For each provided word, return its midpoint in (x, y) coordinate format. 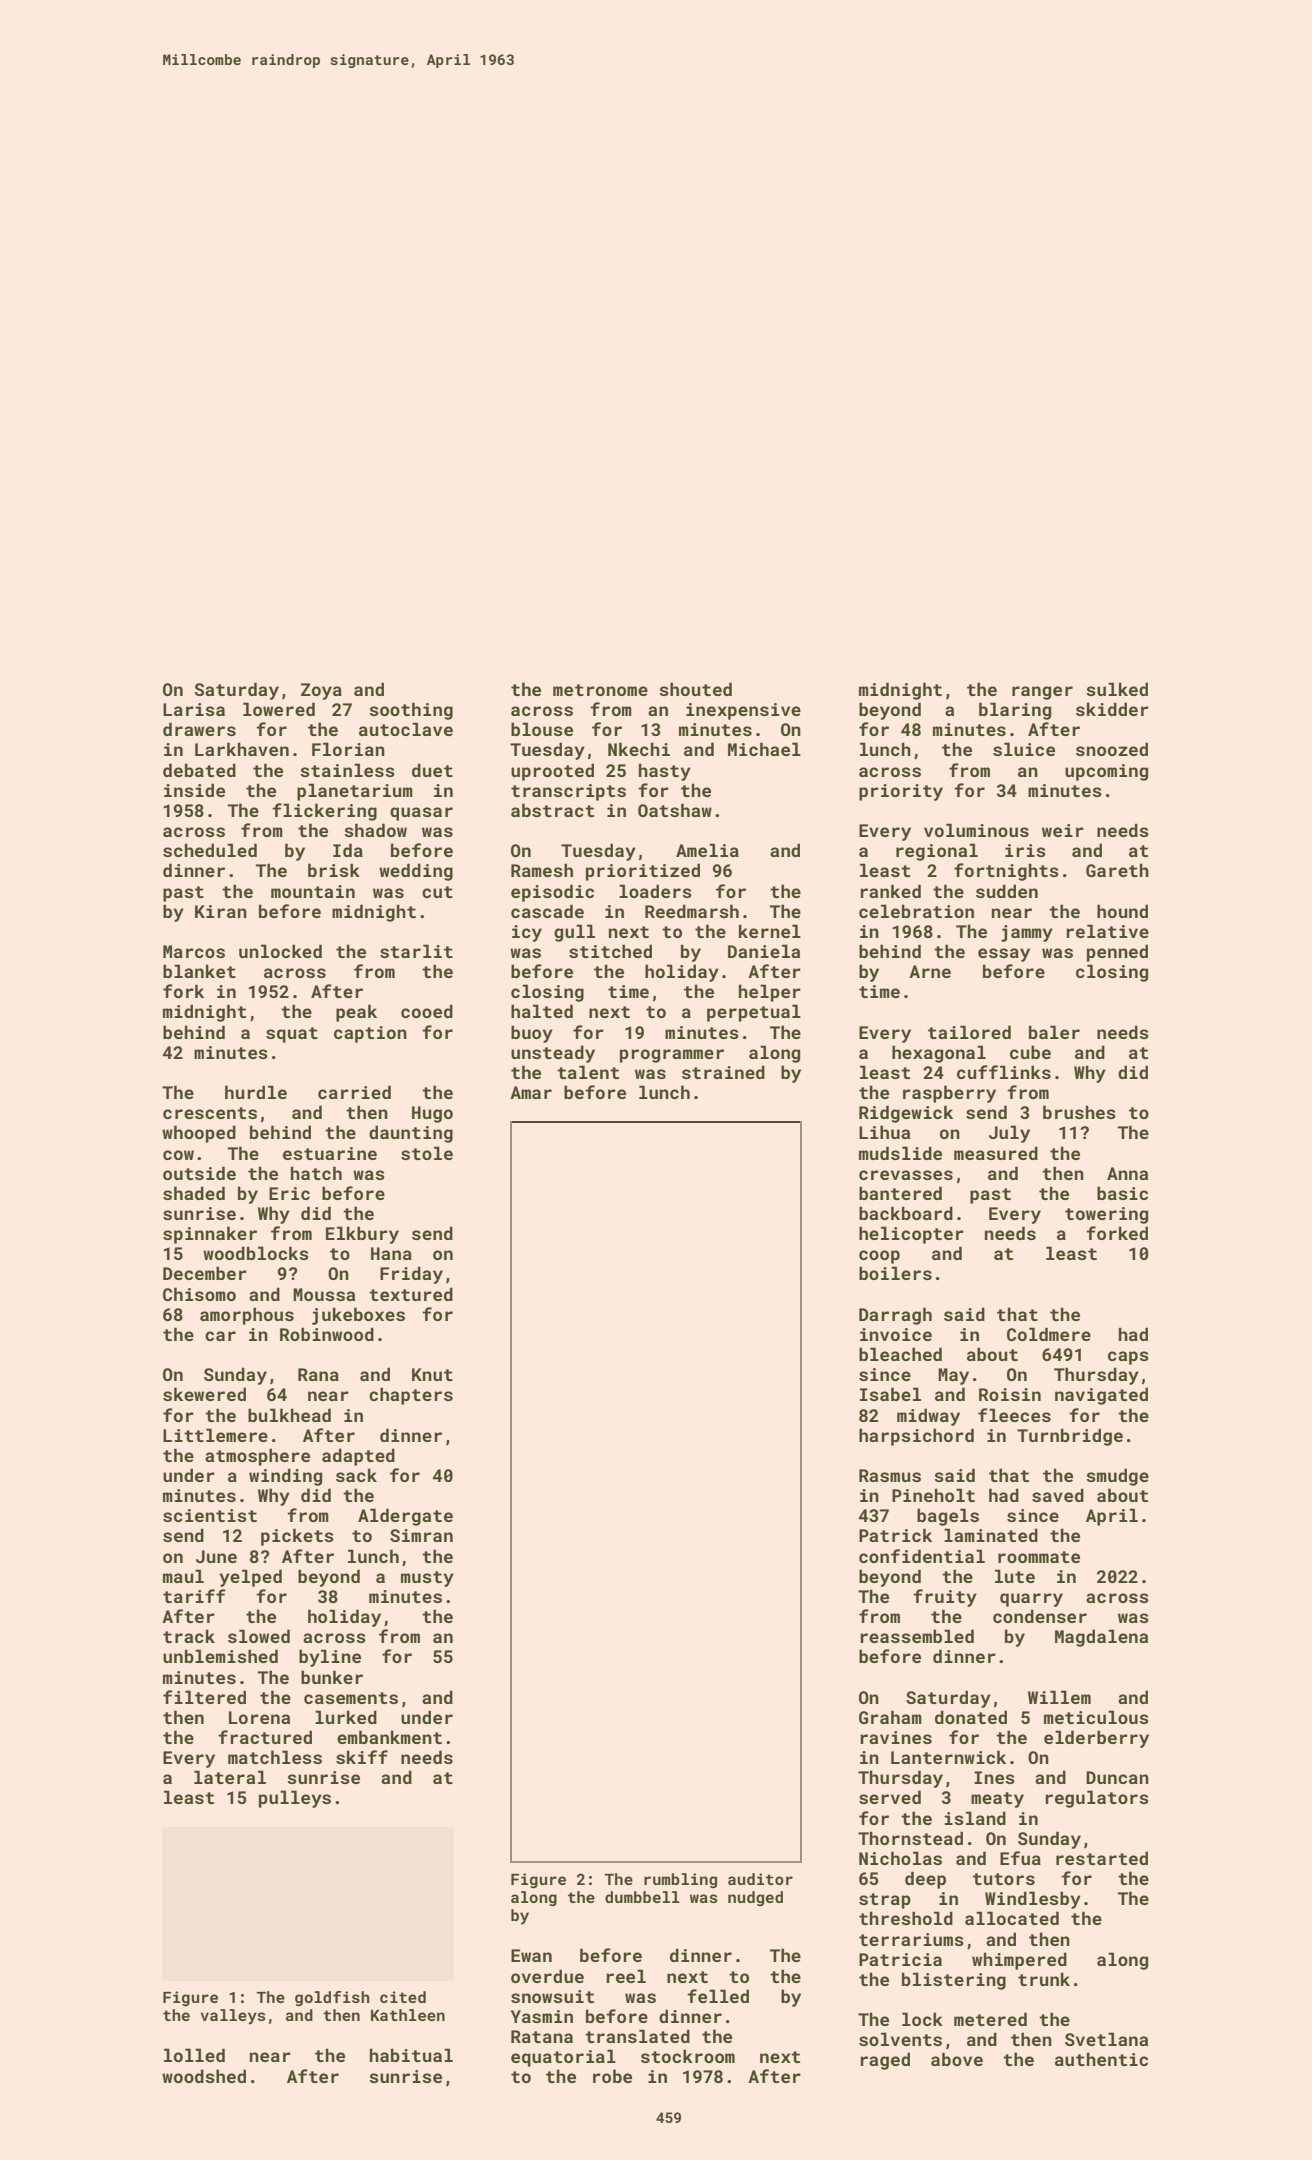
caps (1128, 1358)
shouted (695, 689)
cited (403, 1997)
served (890, 1797)
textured (411, 1294)
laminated (991, 1535)
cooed (427, 1011)
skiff (362, 1757)
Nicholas (900, 1858)
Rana (318, 1374)
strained (723, 1072)
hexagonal (939, 1054)
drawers (199, 729)
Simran (421, 1535)
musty (427, 1579)
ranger (1042, 693)
